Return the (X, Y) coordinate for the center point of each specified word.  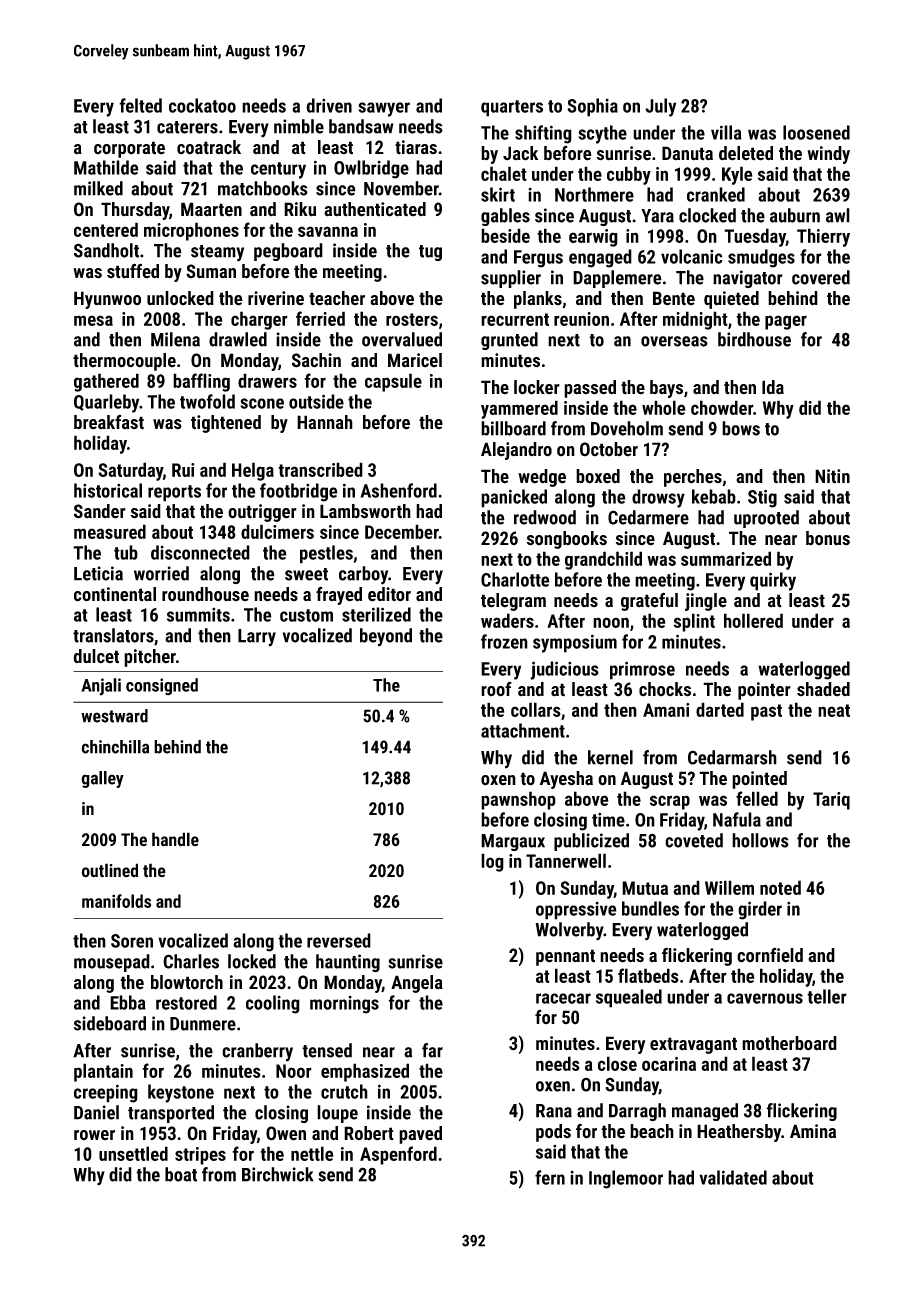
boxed (598, 476)
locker (537, 387)
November (401, 188)
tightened (226, 424)
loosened (816, 132)
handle (175, 839)
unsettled (133, 1153)
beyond (386, 637)
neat (834, 710)
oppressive (576, 911)
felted (140, 105)
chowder (722, 407)
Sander (100, 511)
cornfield (770, 955)
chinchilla (115, 747)
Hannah (325, 422)
